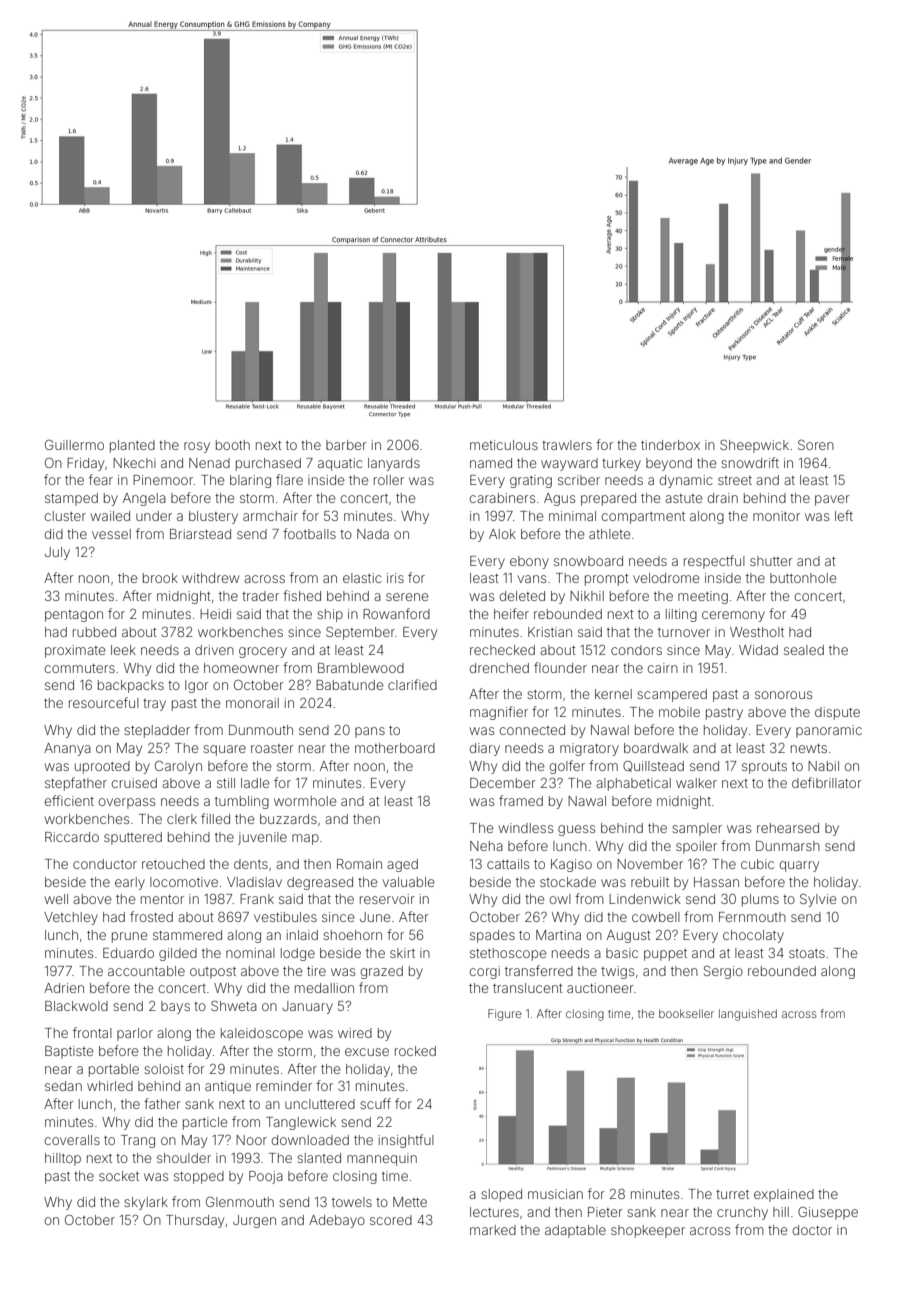 Image resolution: width=908 pixels, height=1316 pixels. What do you see at coordinates (56, 899) in the screenshot?
I see `well` at bounding box center [56, 899].
